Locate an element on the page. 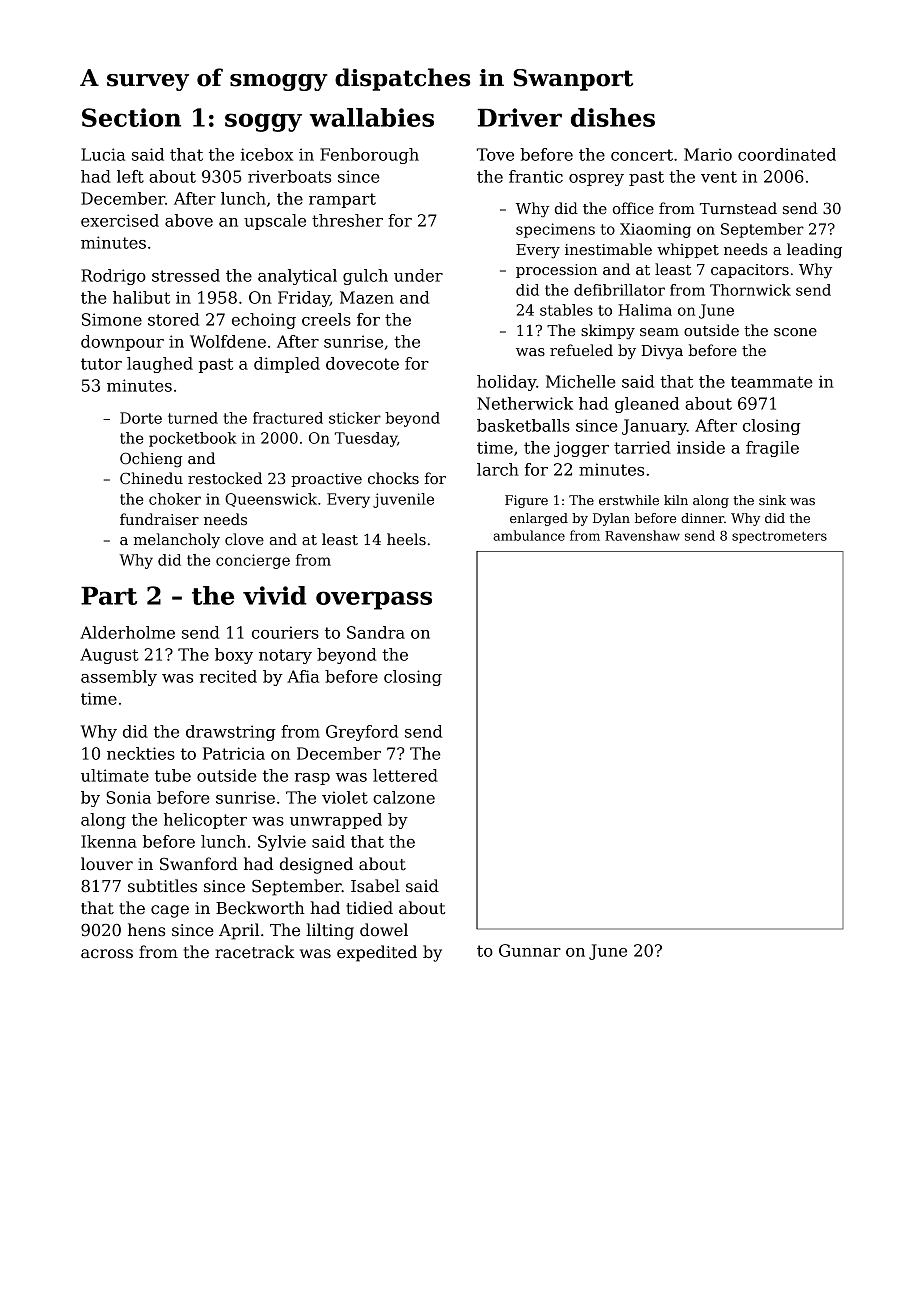  coordinated is located at coordinates (787, 154).
